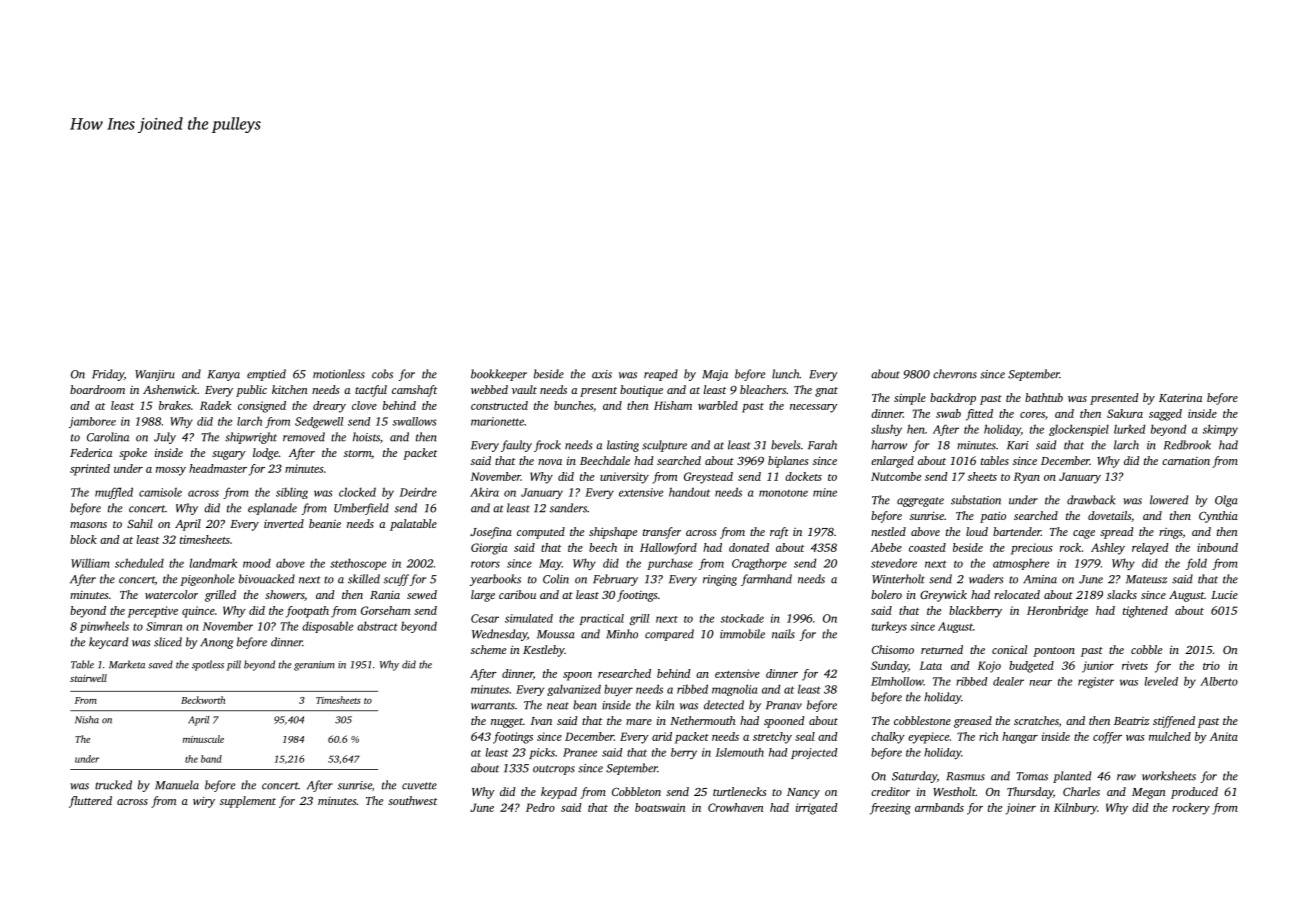  Describe the element at coordinates (412, 800) in the screenshot. I see `southwest` at that location.
